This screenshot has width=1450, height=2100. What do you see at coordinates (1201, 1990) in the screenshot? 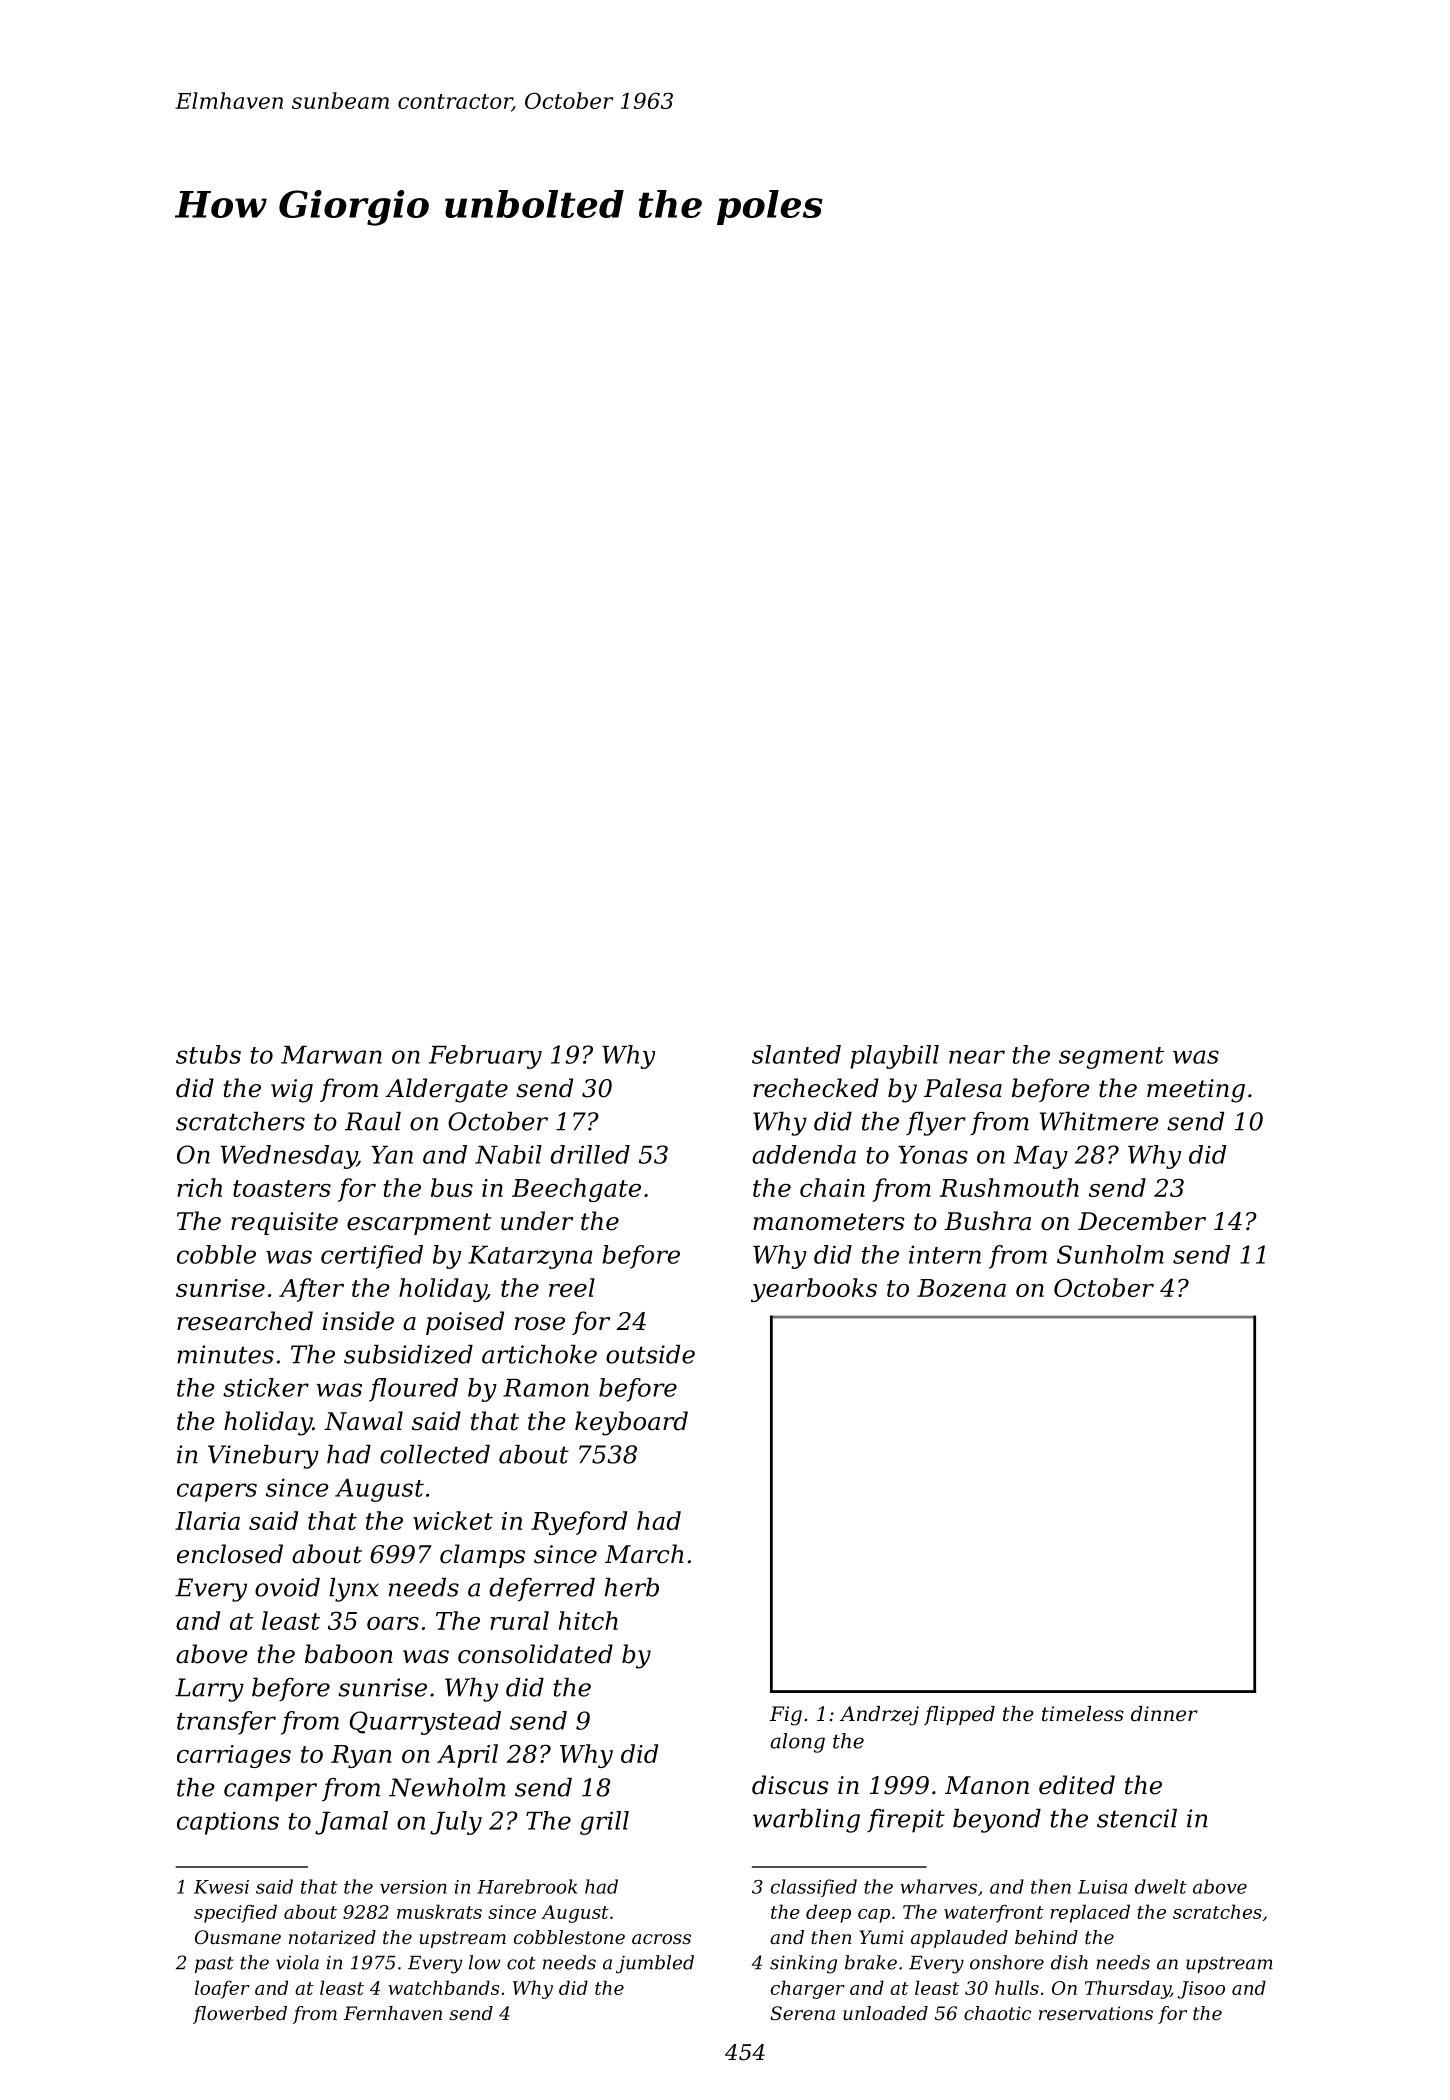
I see `Jisoo` at bounding box center [1201, 1990].
